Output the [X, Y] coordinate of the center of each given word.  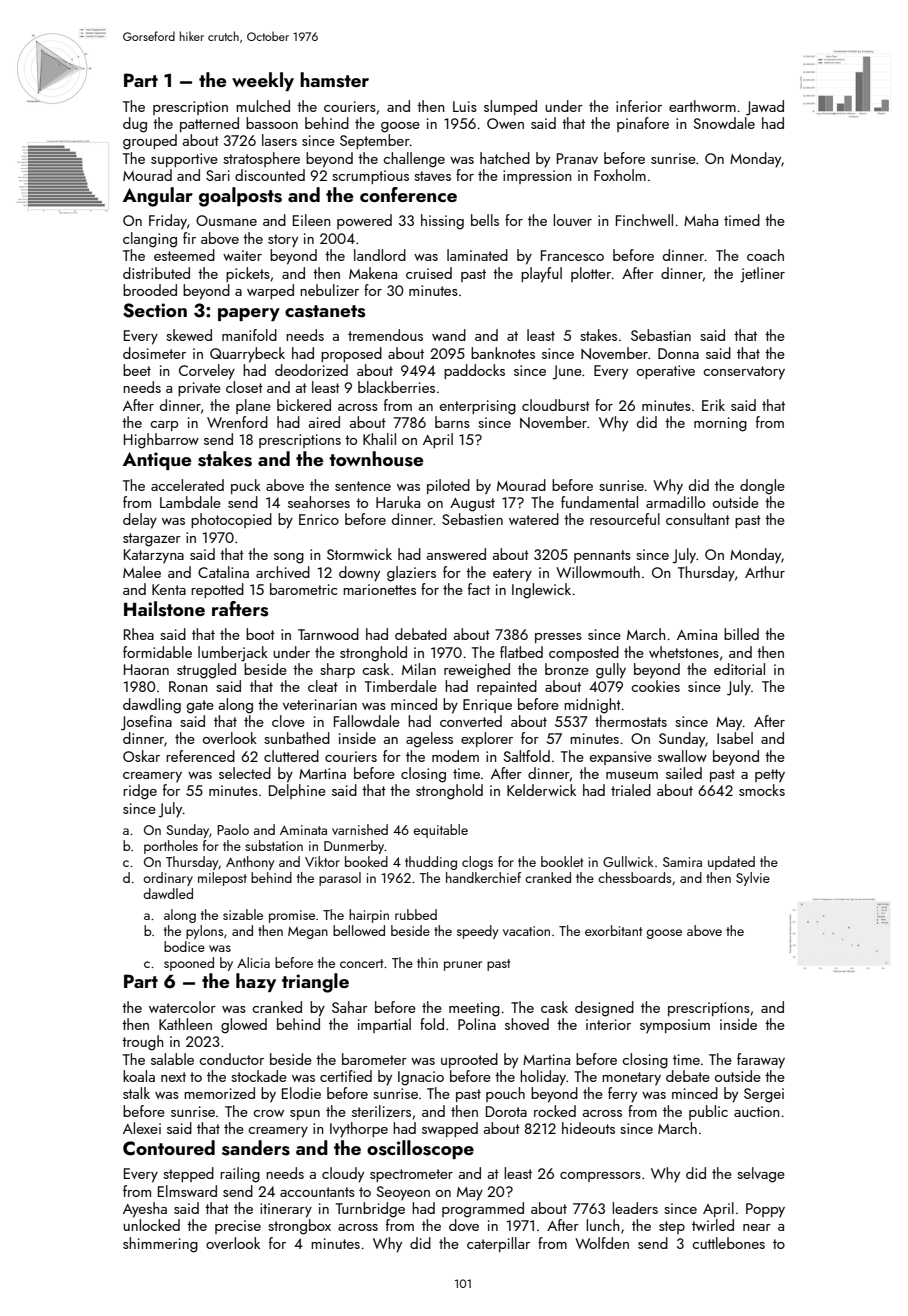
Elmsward [187, 1191]
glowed [244, 1026]
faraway [761, 1061]
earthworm [702, 106]
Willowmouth [598, 572]
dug [135, 125]
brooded [150, 290]
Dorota [506, 1111]
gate [200, 707]
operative [666, 372]
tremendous [385, 335]
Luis [465, 106]
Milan [419, 669]
